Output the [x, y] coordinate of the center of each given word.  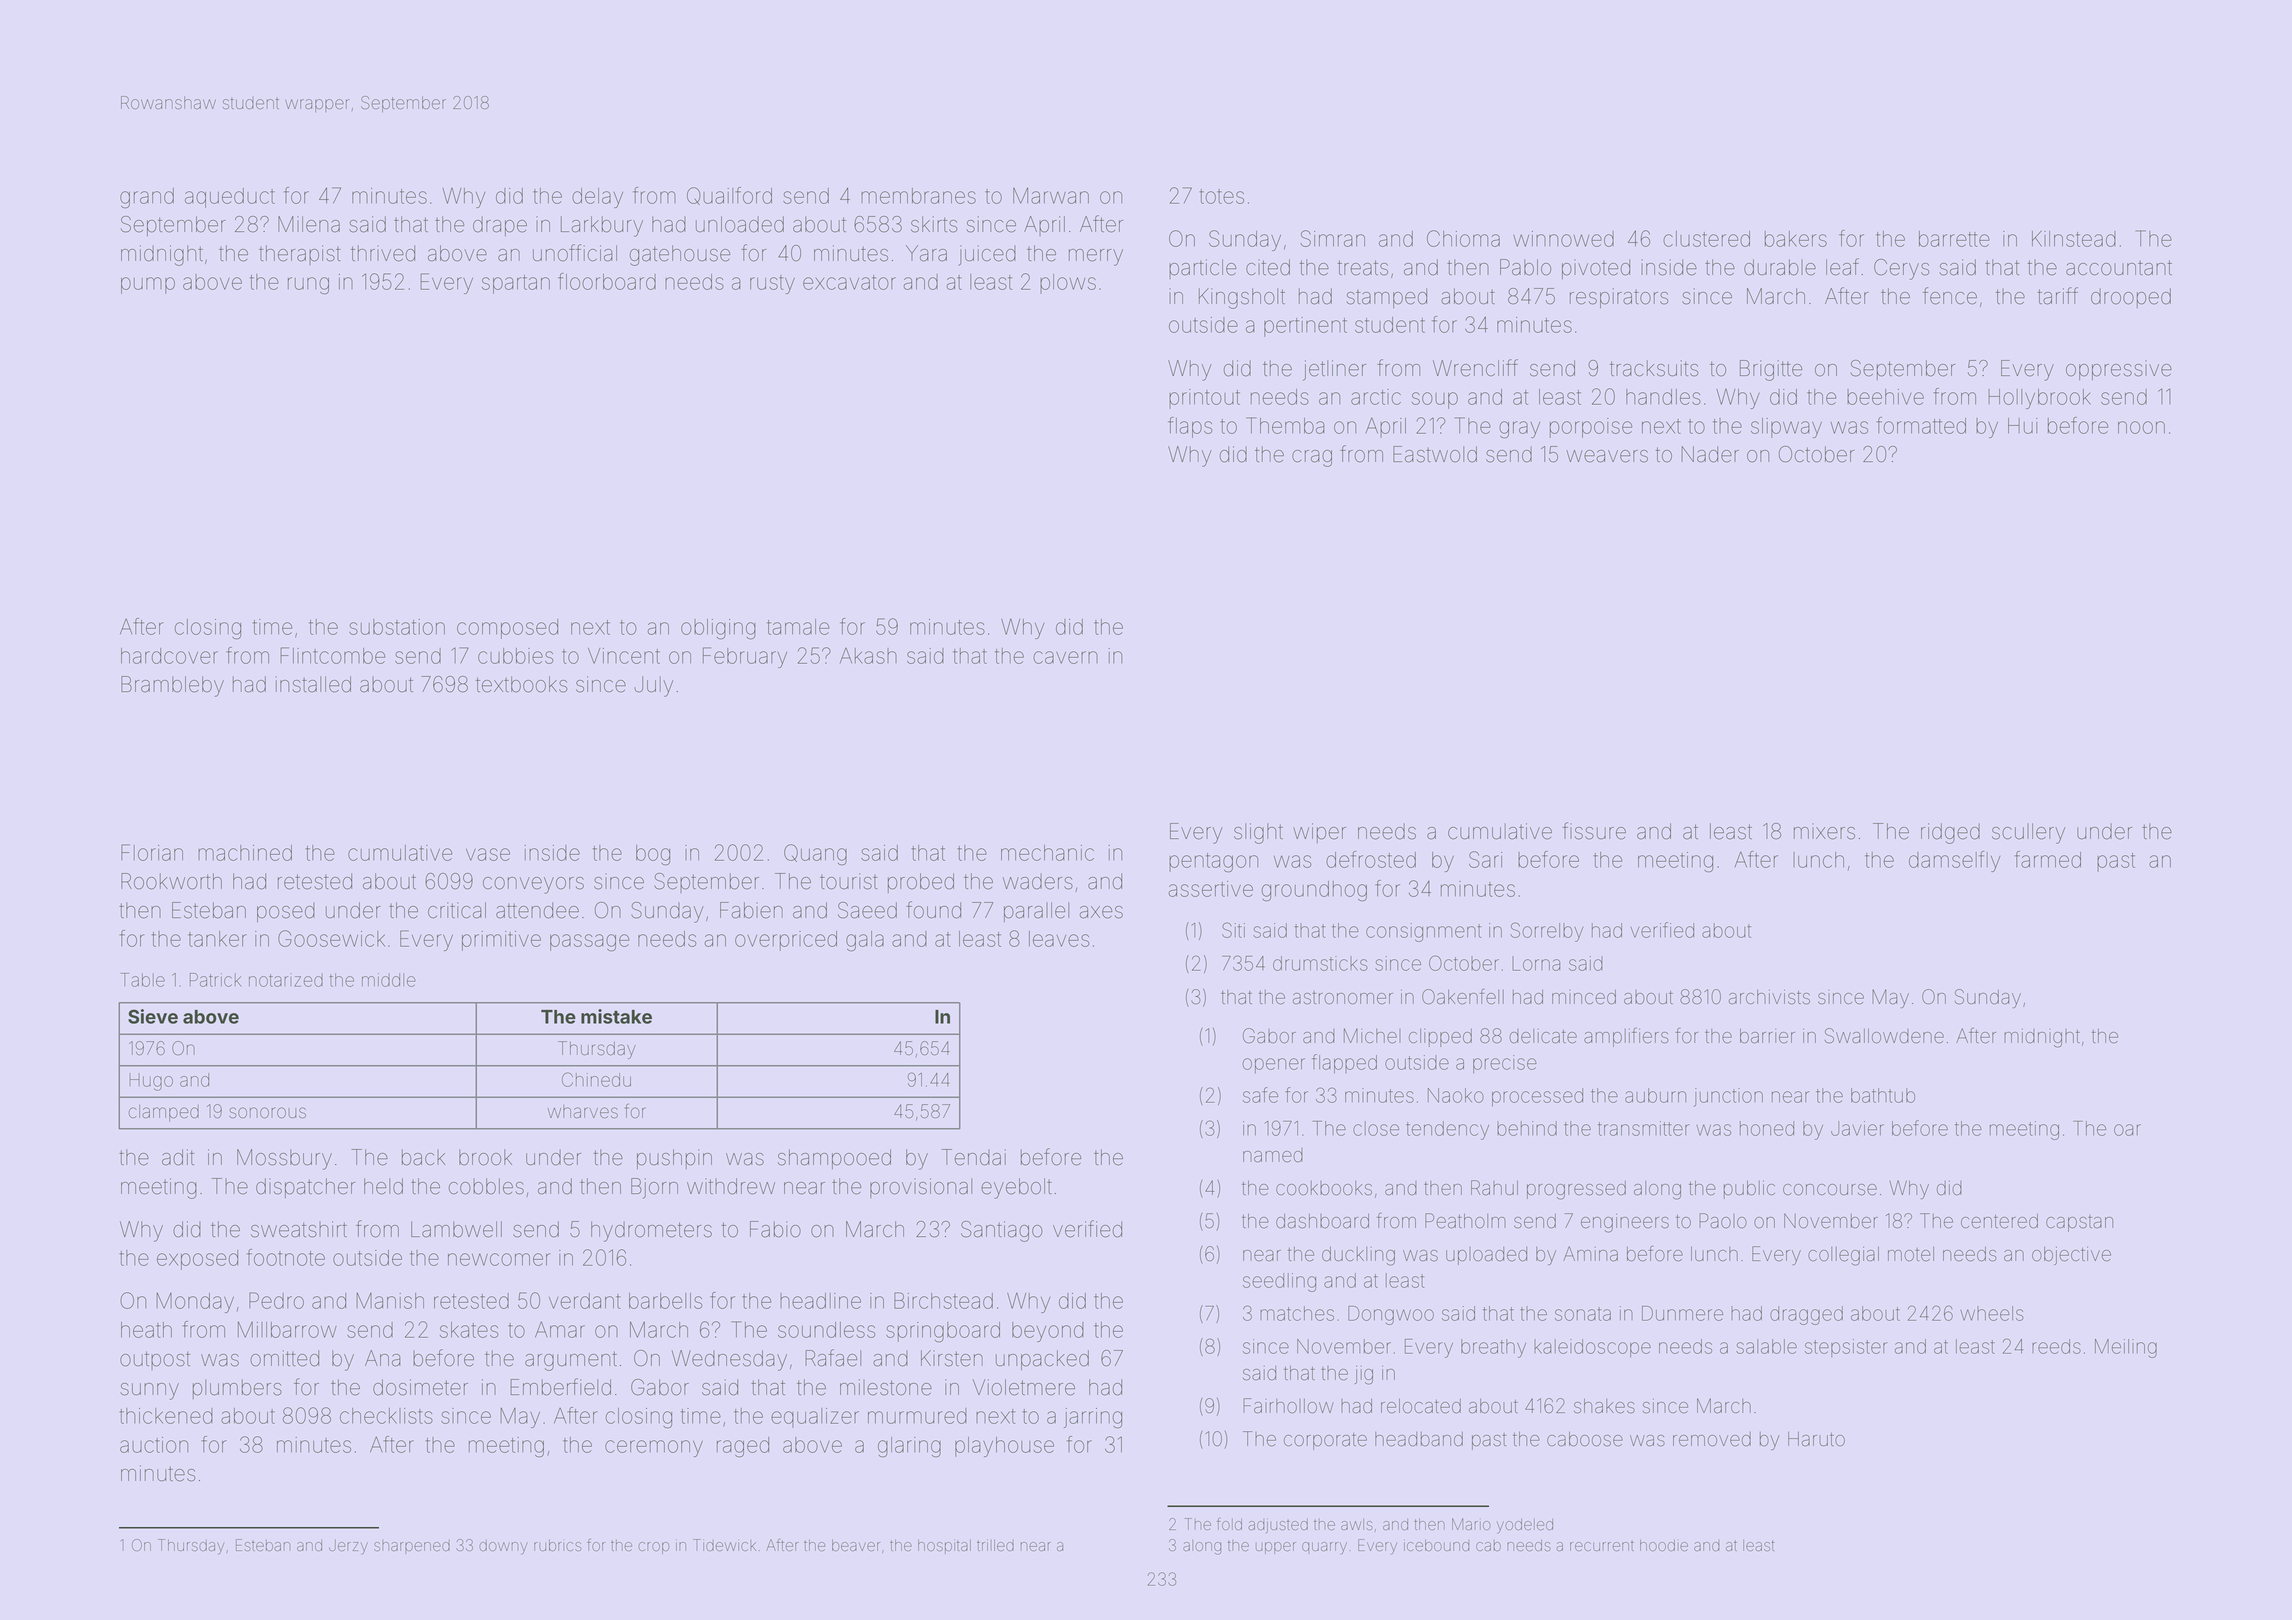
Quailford [729, 196]
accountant [2119, 268]
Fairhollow [1288, 1406]
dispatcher [306, 1188]
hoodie [1664, 1545]
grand [147, 198]
